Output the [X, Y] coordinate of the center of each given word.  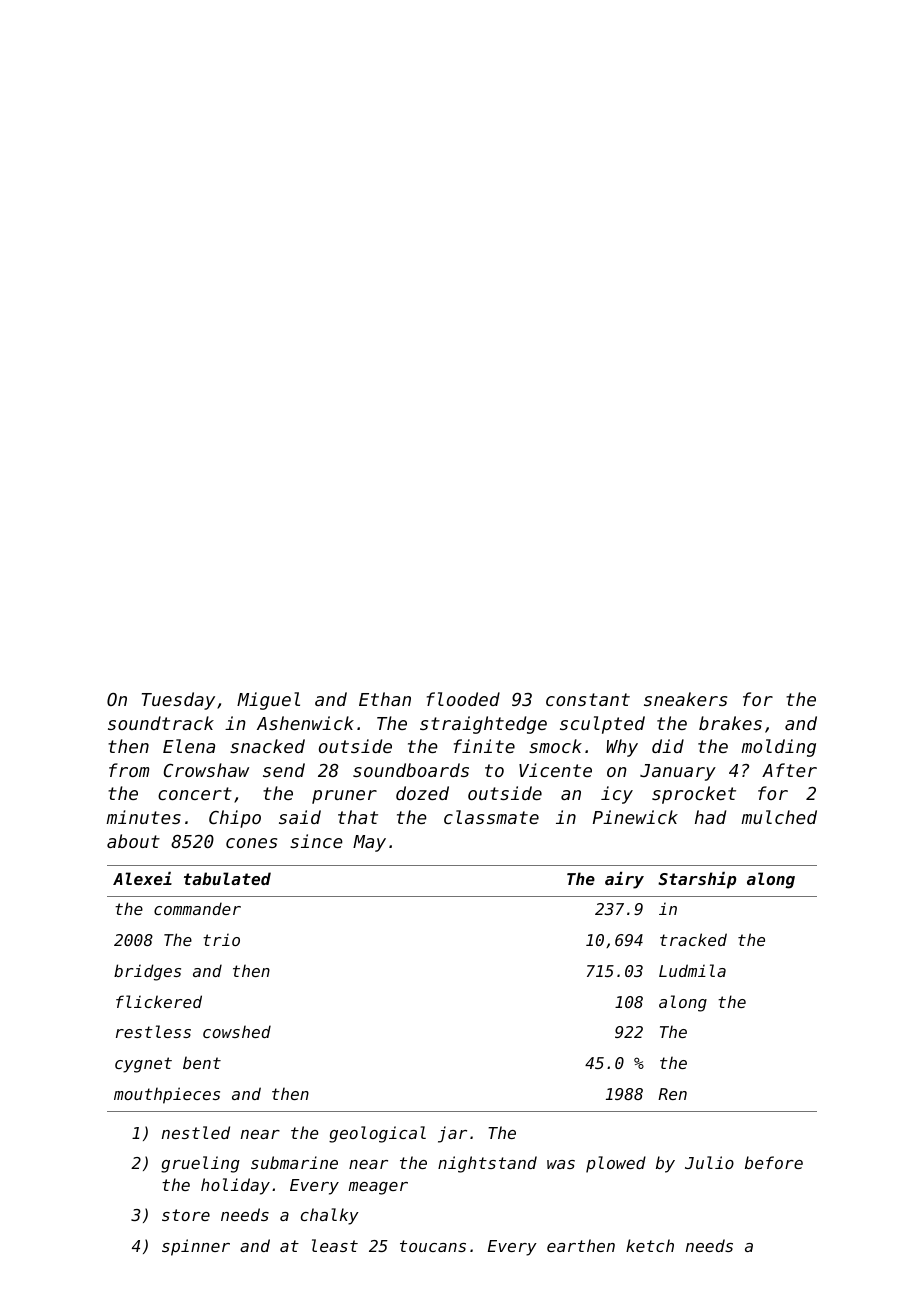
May [369, 843]
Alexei [142, 878]
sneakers [685, 699]
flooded [463, 699]
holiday [235, 1186]
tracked [693, 939]
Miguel [268, 701]
